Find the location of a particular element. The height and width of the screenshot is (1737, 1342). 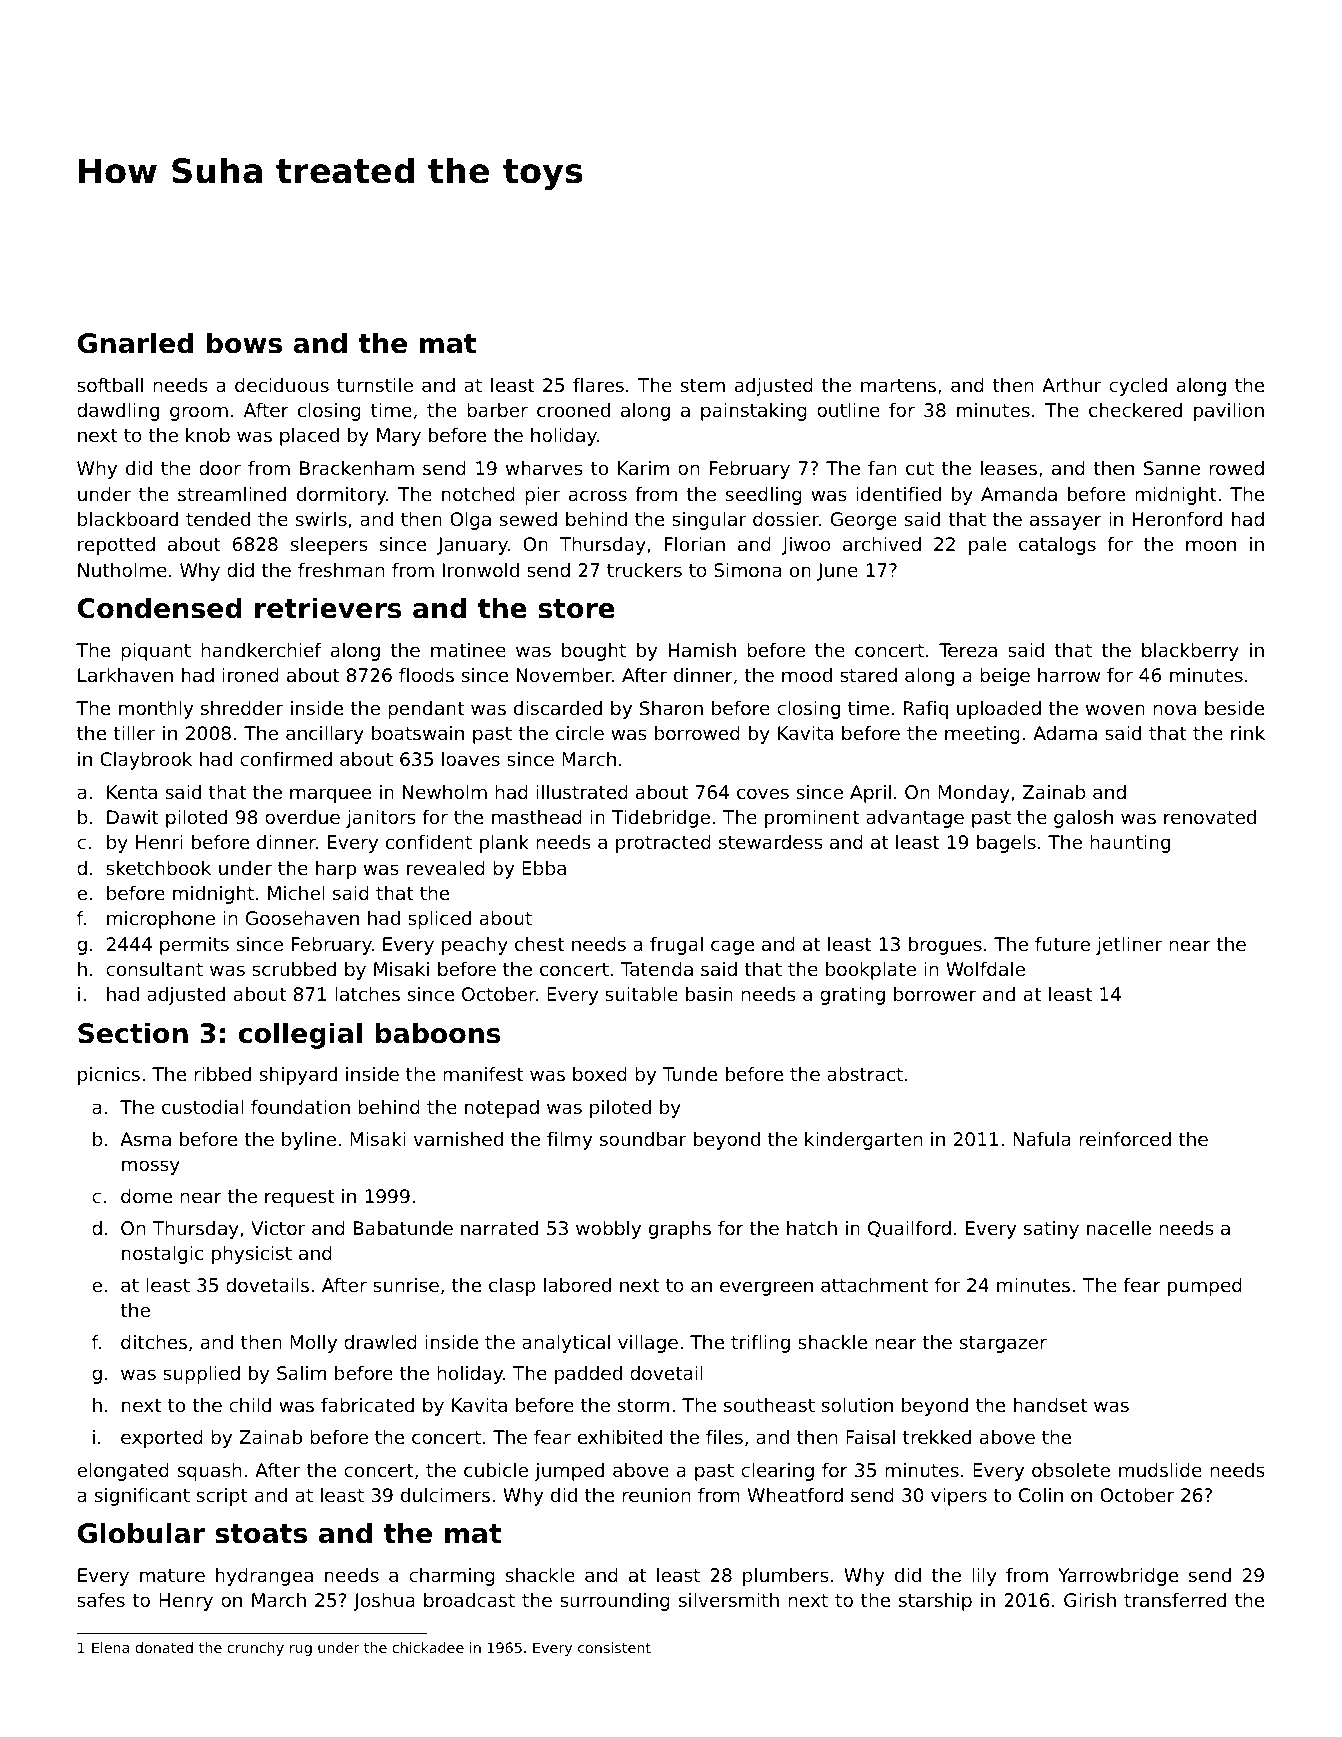

martens is located at coordinates (898, 385).
